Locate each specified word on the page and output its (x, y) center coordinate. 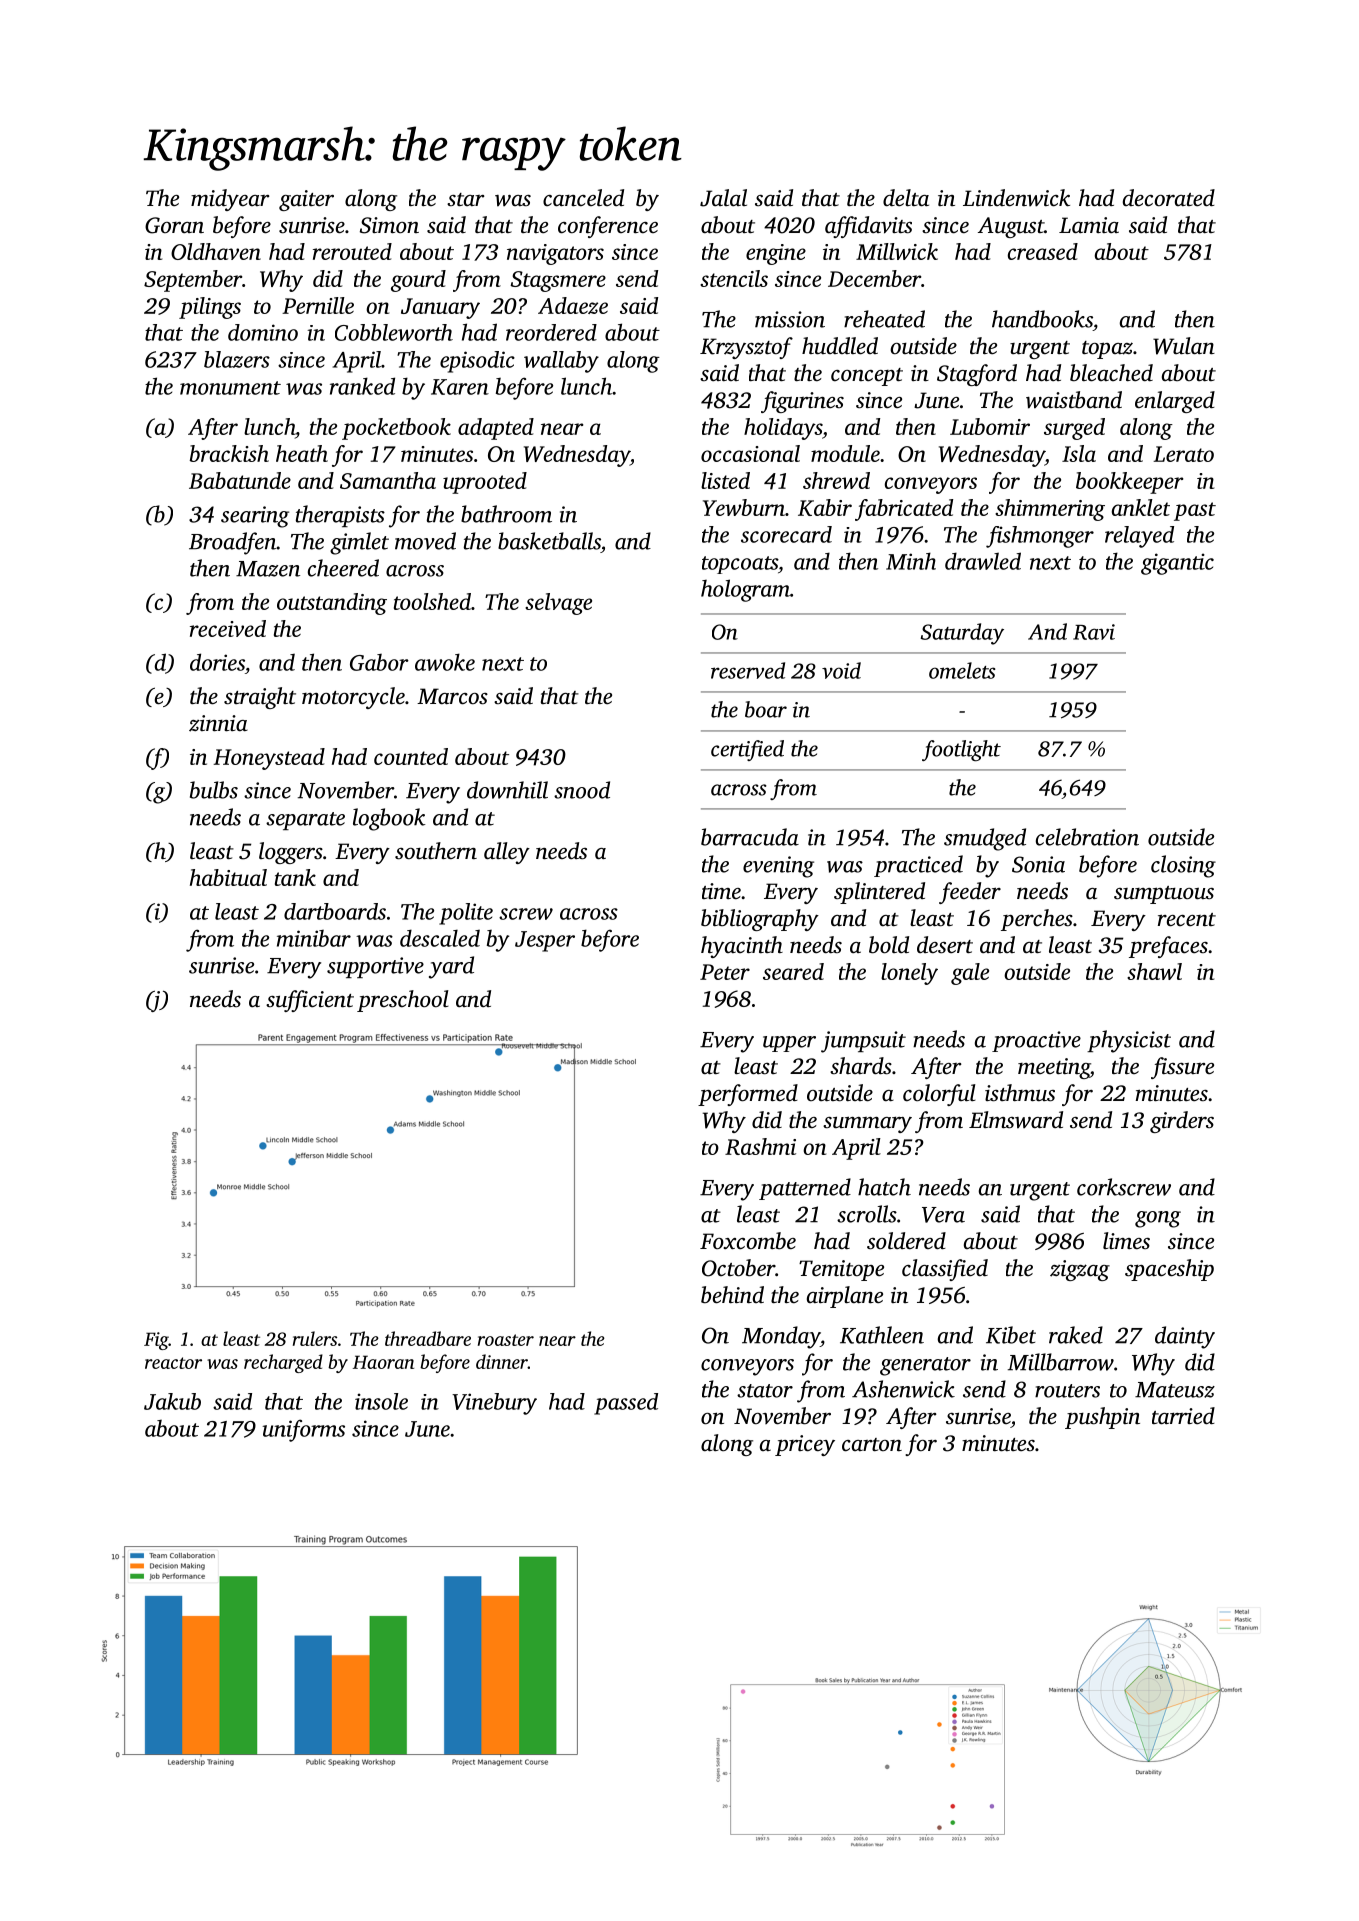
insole (381, 1401)
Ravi (1094, 632)
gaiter (306, 200)
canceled (583, 198)
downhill (507, 790)
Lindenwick (1016, 198)
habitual (228, 877)
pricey (805, 1445)
